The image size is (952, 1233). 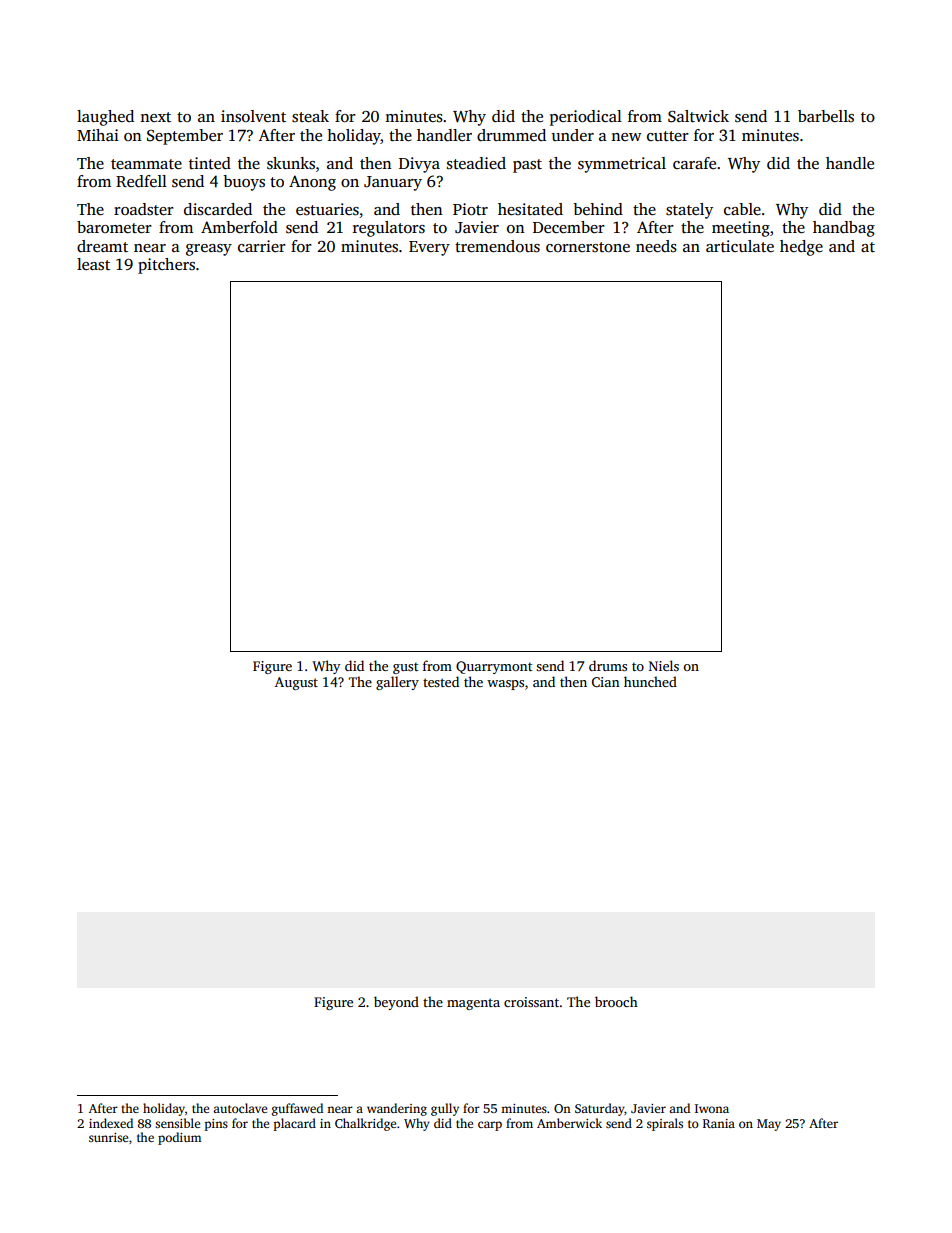 I want to click on pitchers, so click(x=166, y=266).
